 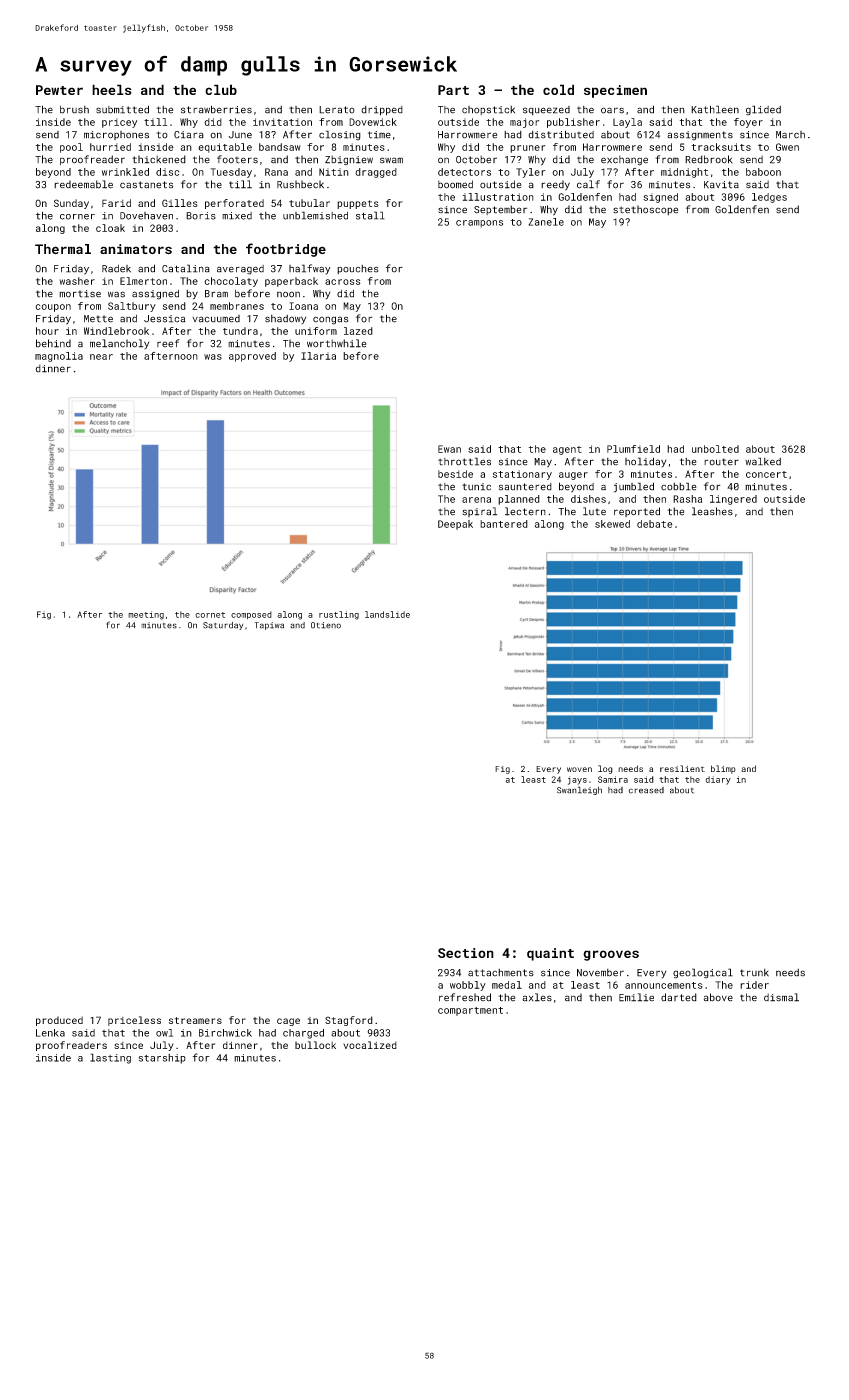 What do you see at coordinates (237, 216) in the document?
I see `mixed` at bounding box center [237, 216].
